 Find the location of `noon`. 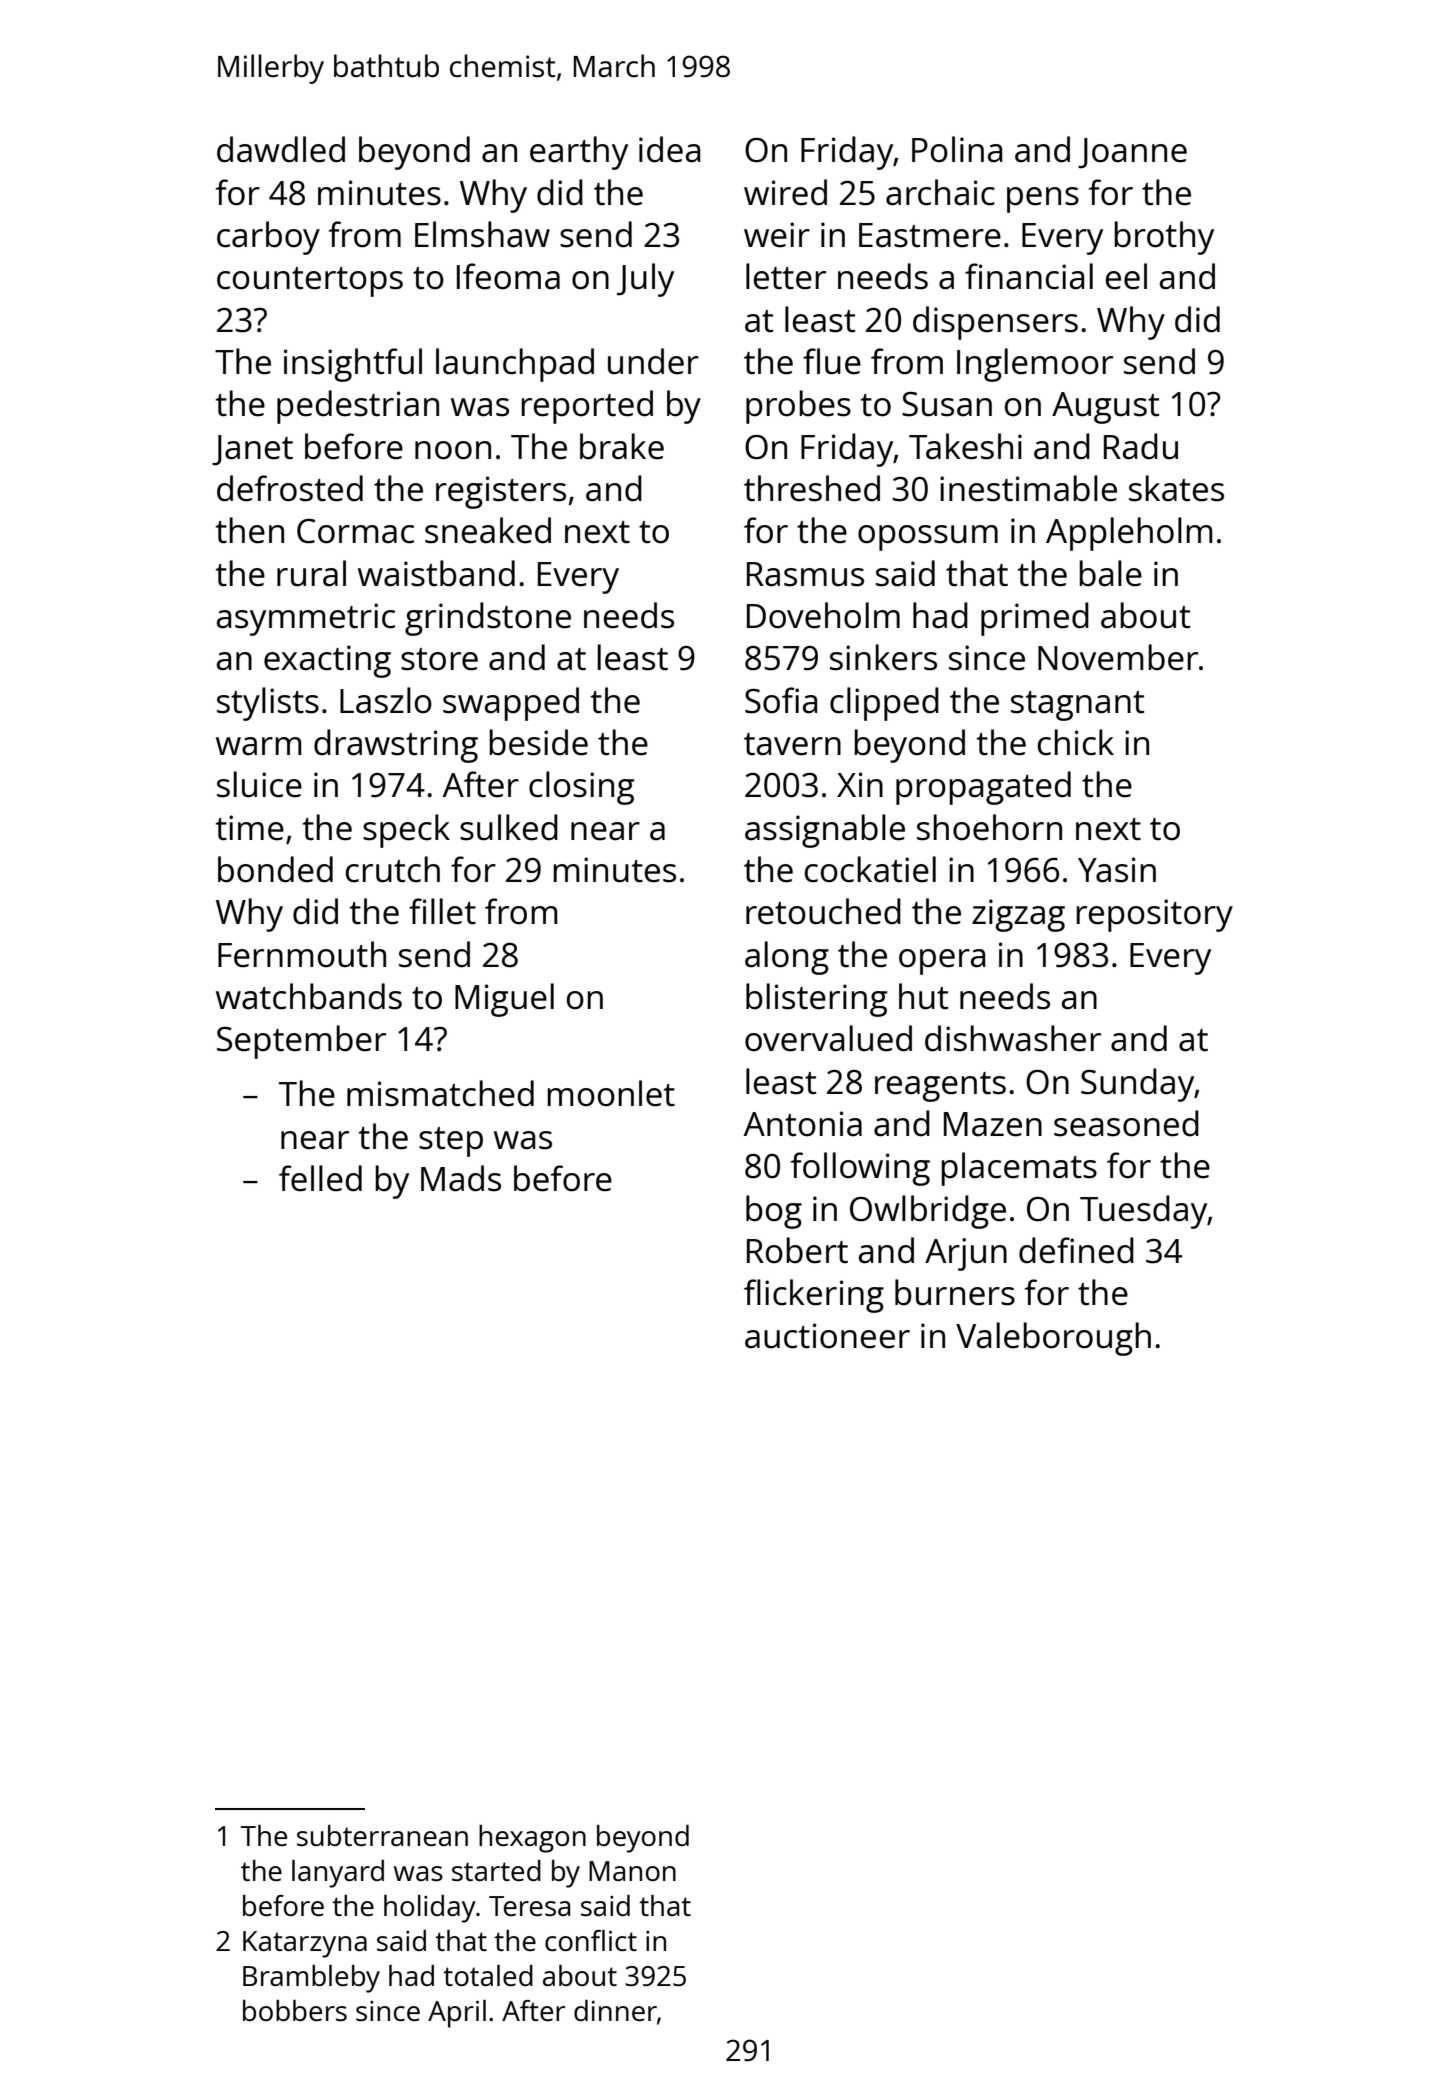

noon is located at coordinates (453, 450).
